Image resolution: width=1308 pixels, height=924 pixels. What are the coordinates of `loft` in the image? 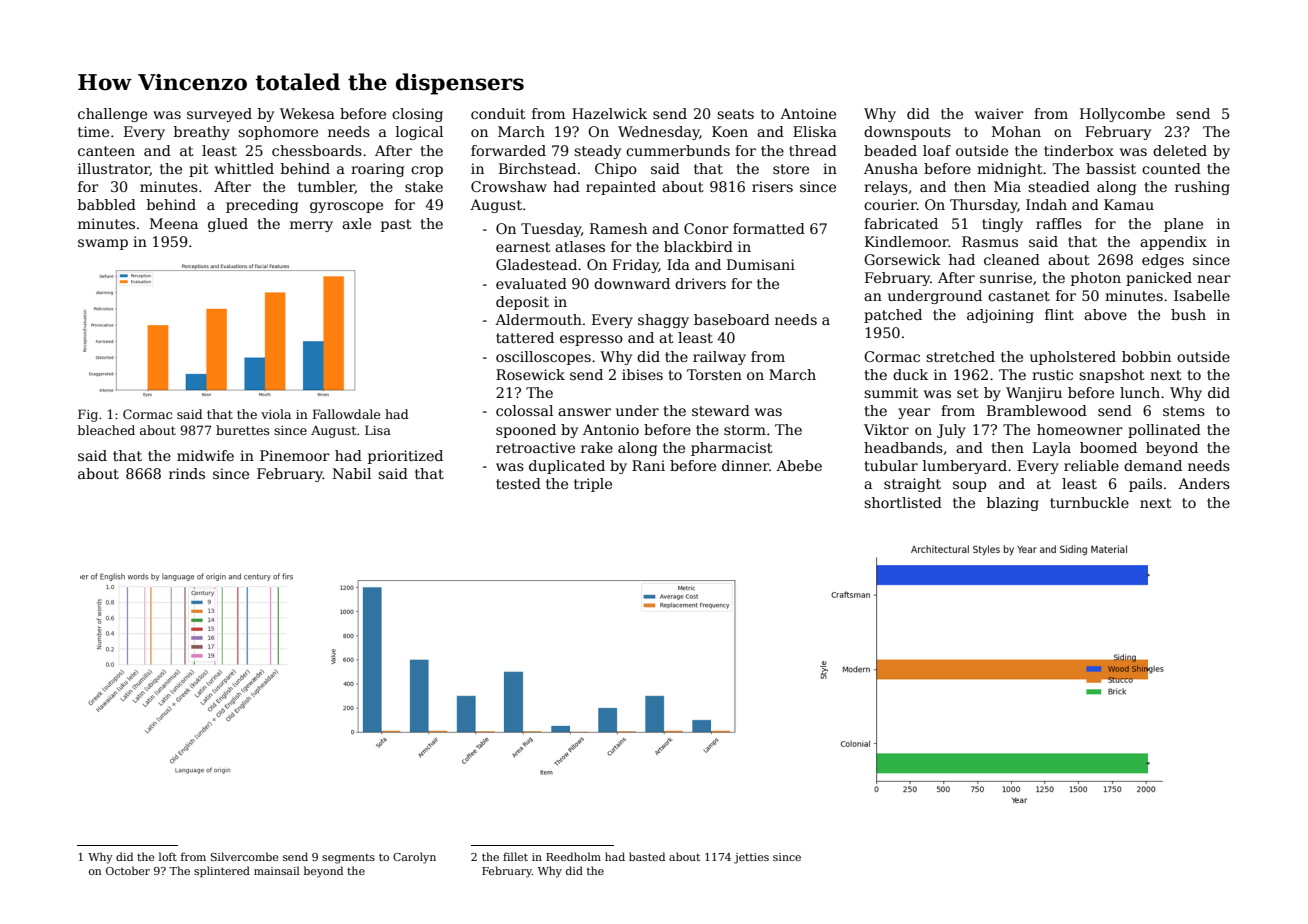 It's located at (168, 856).
